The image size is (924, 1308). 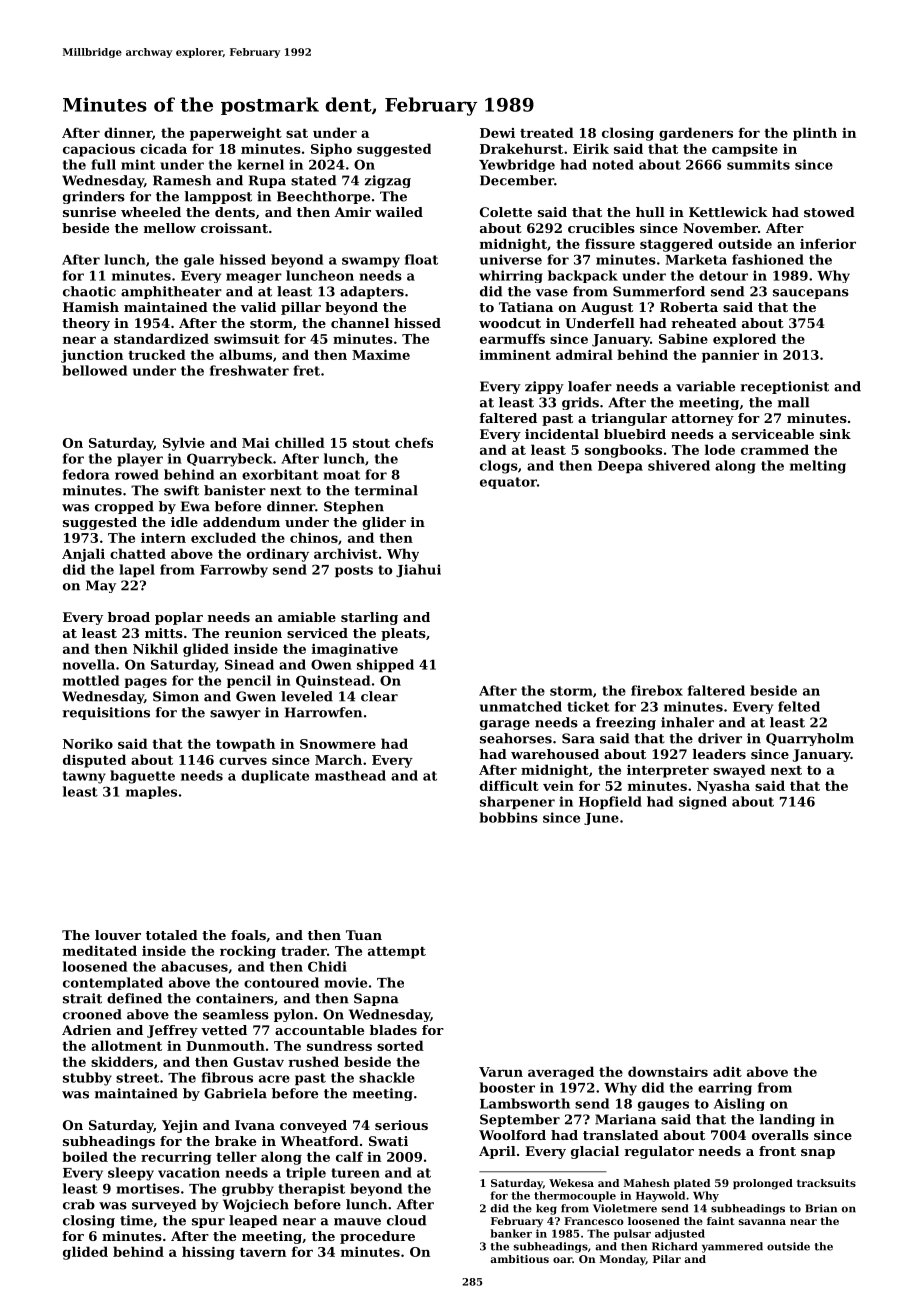 I want to click on Nyasha, so click(x=723, y=787).
